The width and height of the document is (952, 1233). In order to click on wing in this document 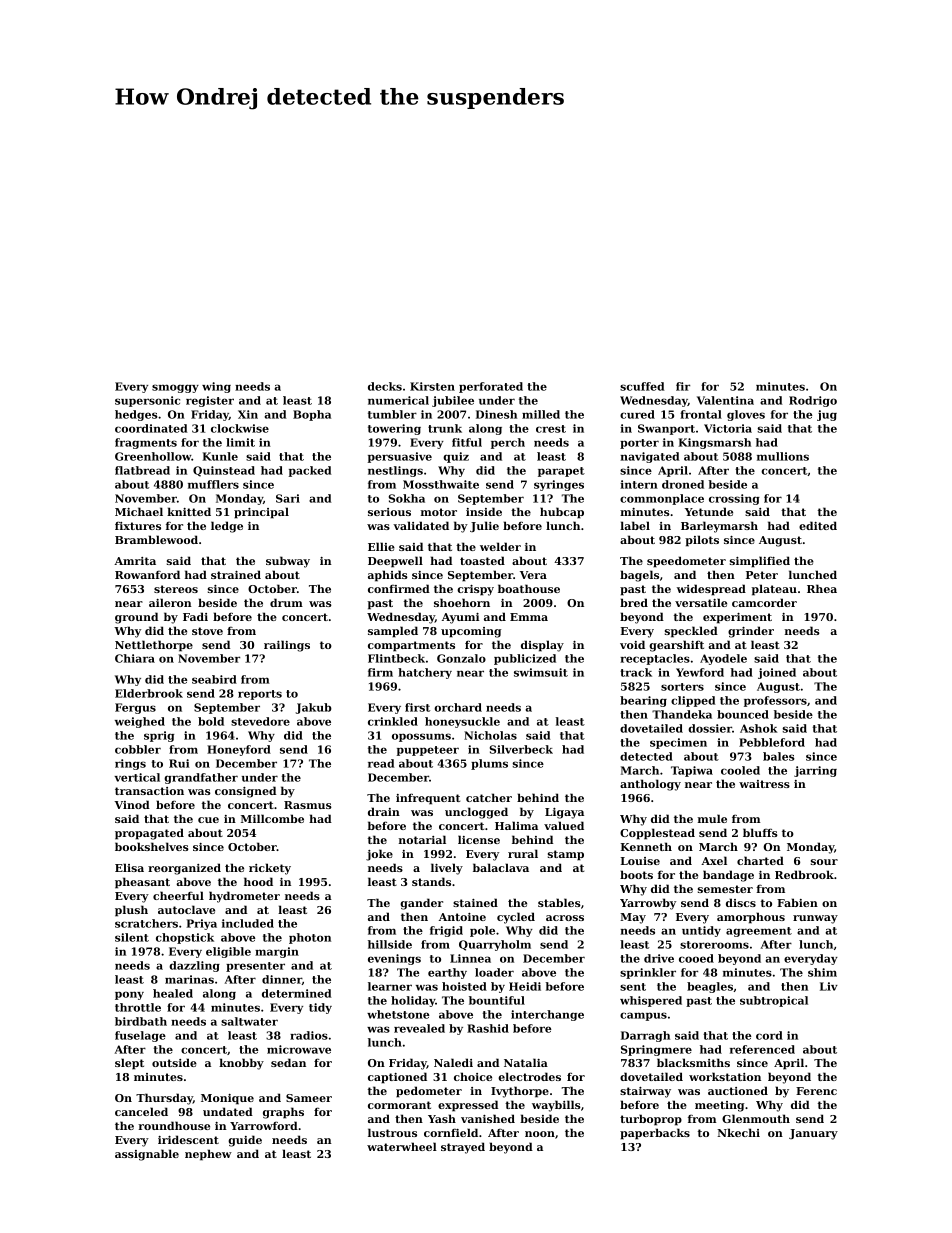, I will do `click(216, 387)`.
